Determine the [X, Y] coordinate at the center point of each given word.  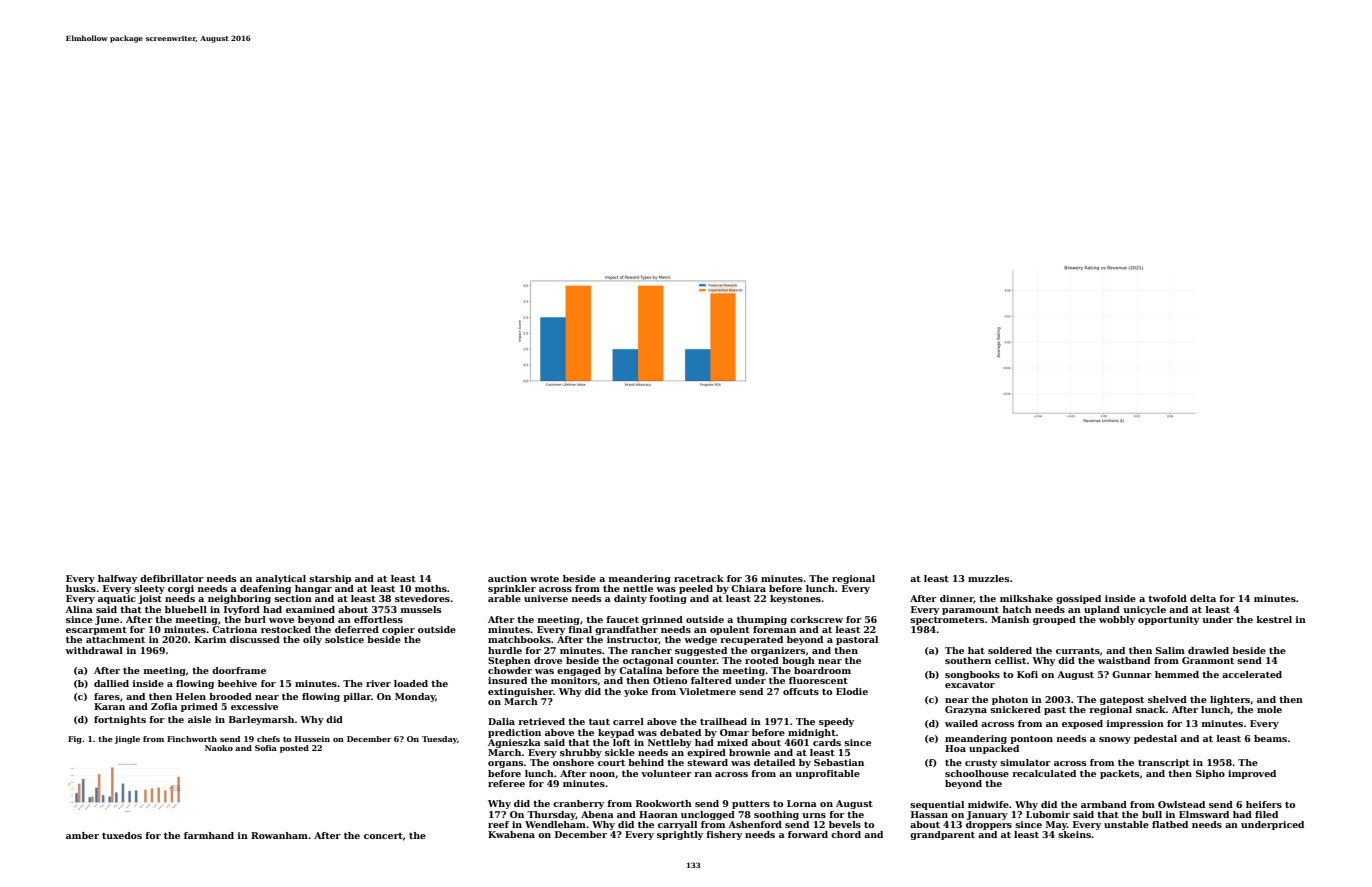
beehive [237, 683]
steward [707, 762]
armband [1104, 804]
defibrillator [172, 578]
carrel [628, 721]
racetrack [699, 578]
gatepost [1122, 701]
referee [506, 783]
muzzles [988, 578]
